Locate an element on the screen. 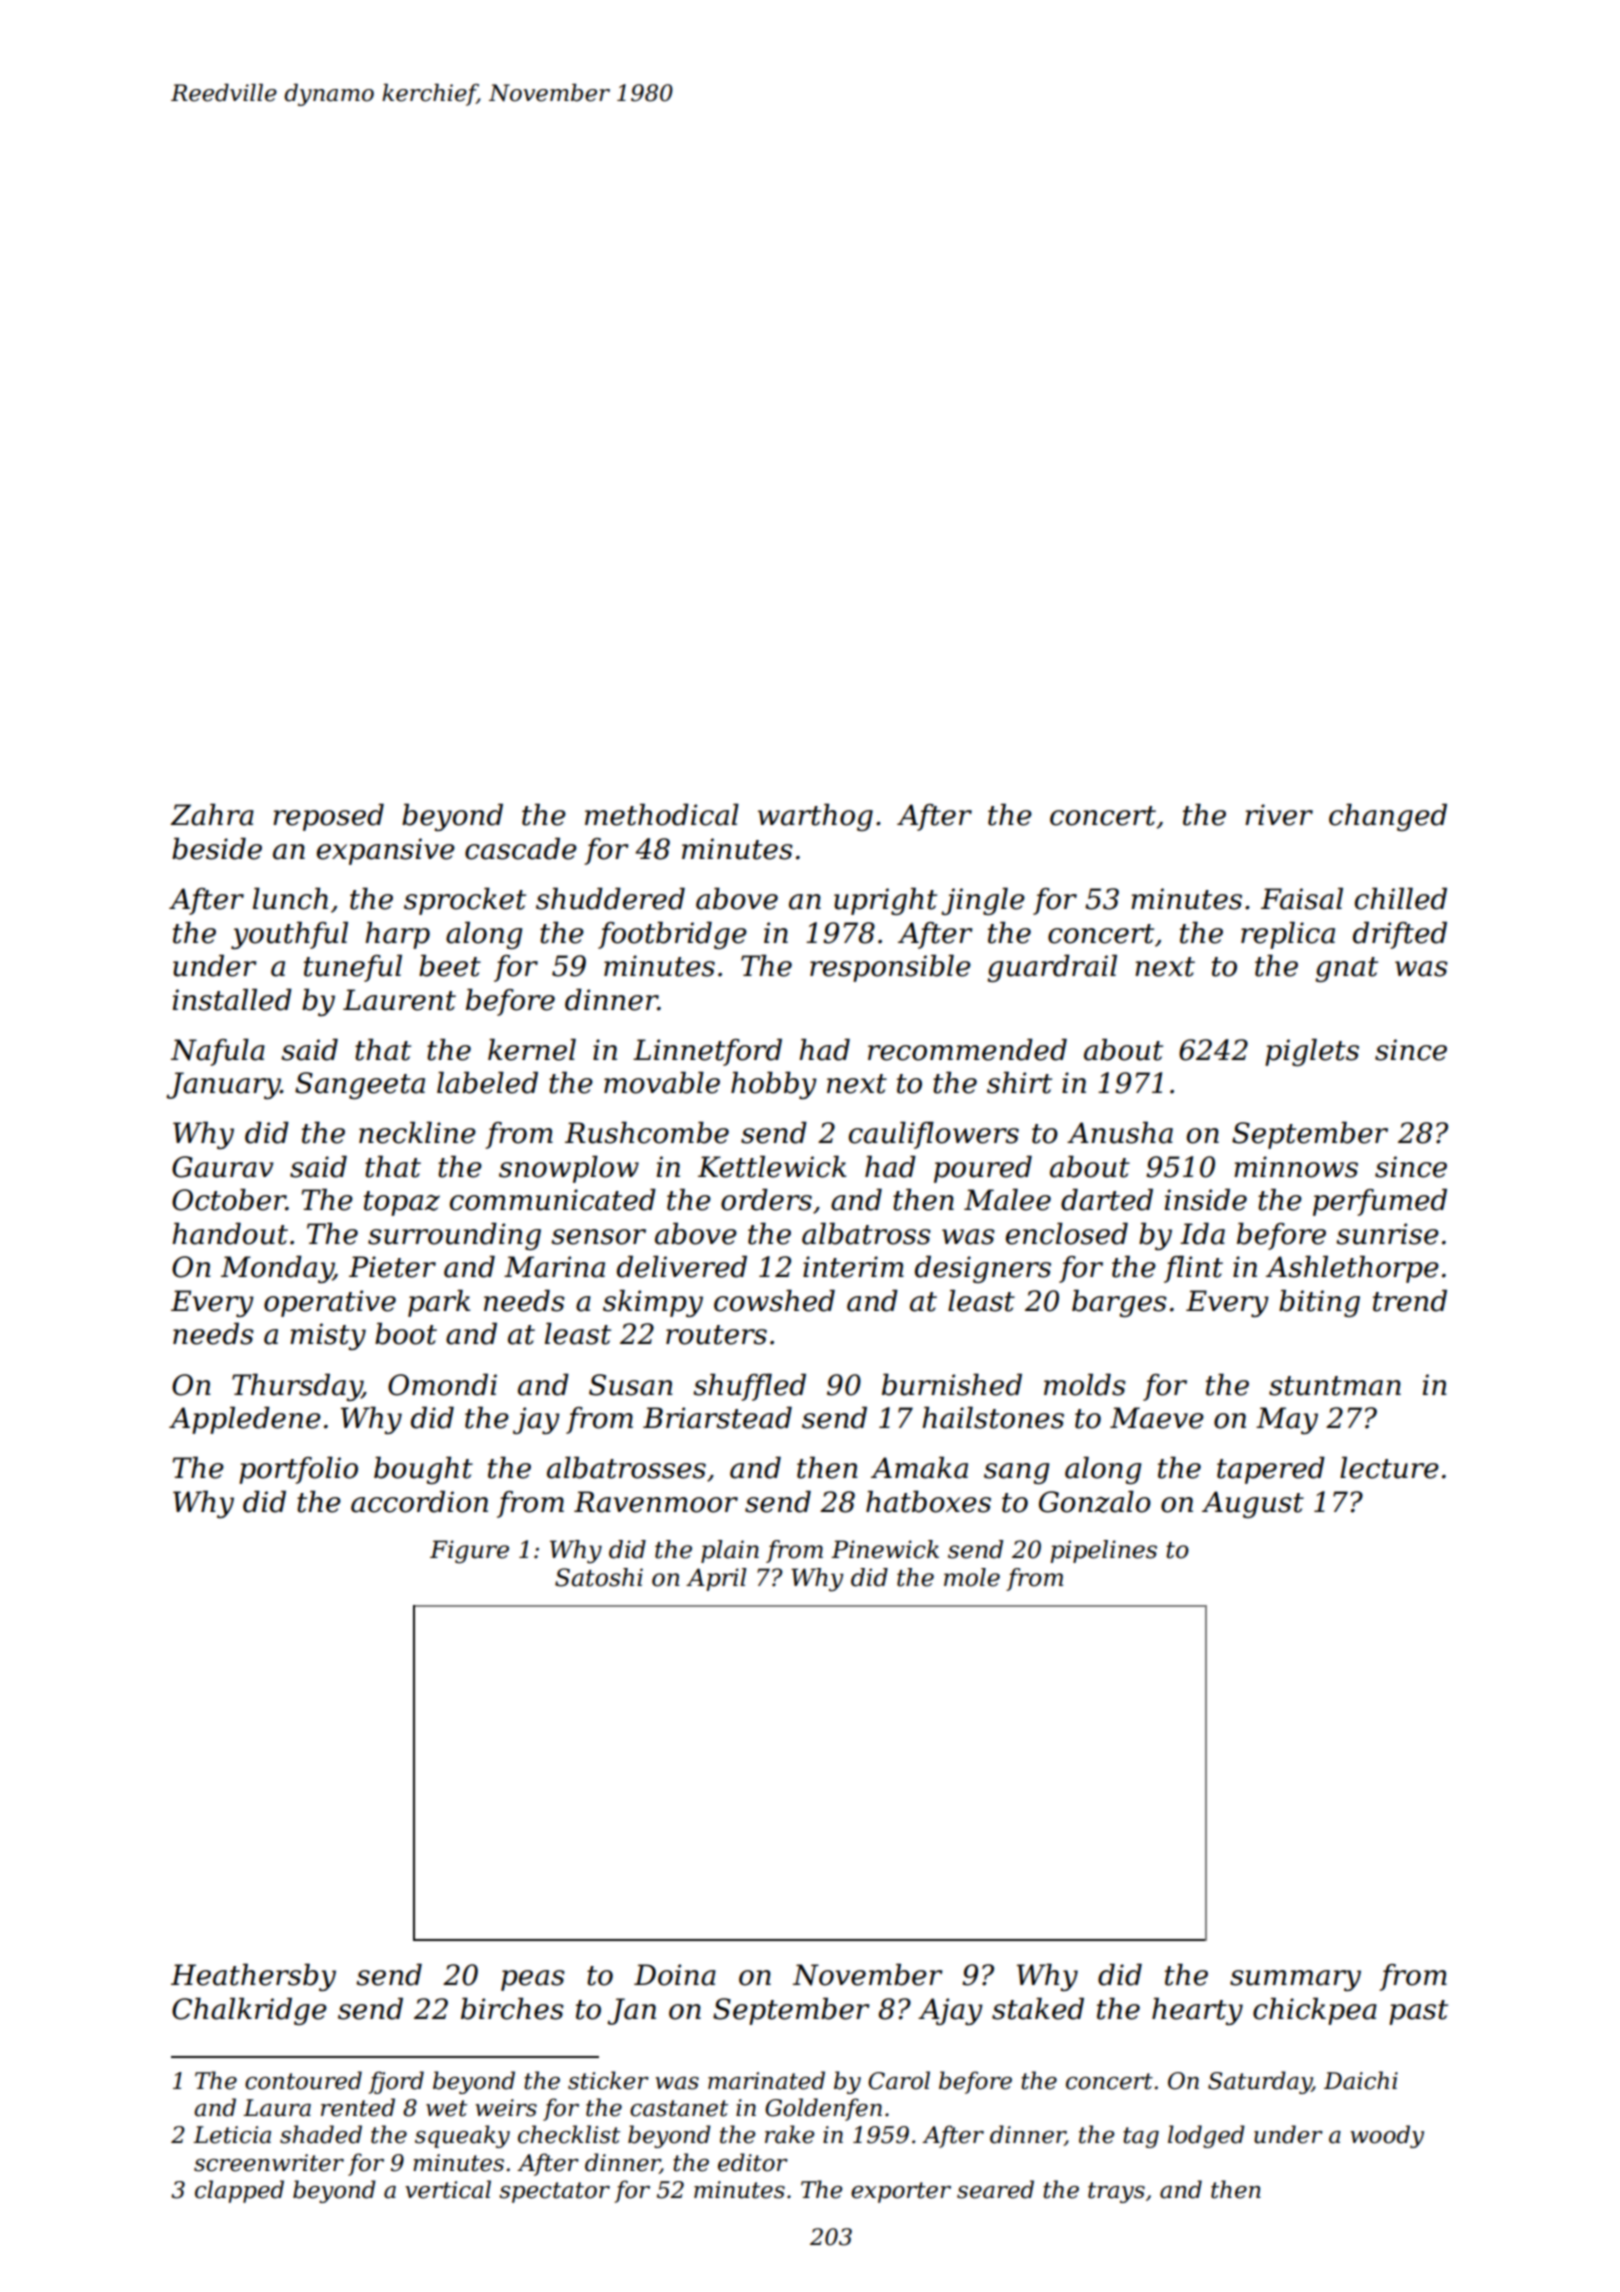 This screenshot has width=1620, height=2292. January is located at coordinates (223, 1085).
